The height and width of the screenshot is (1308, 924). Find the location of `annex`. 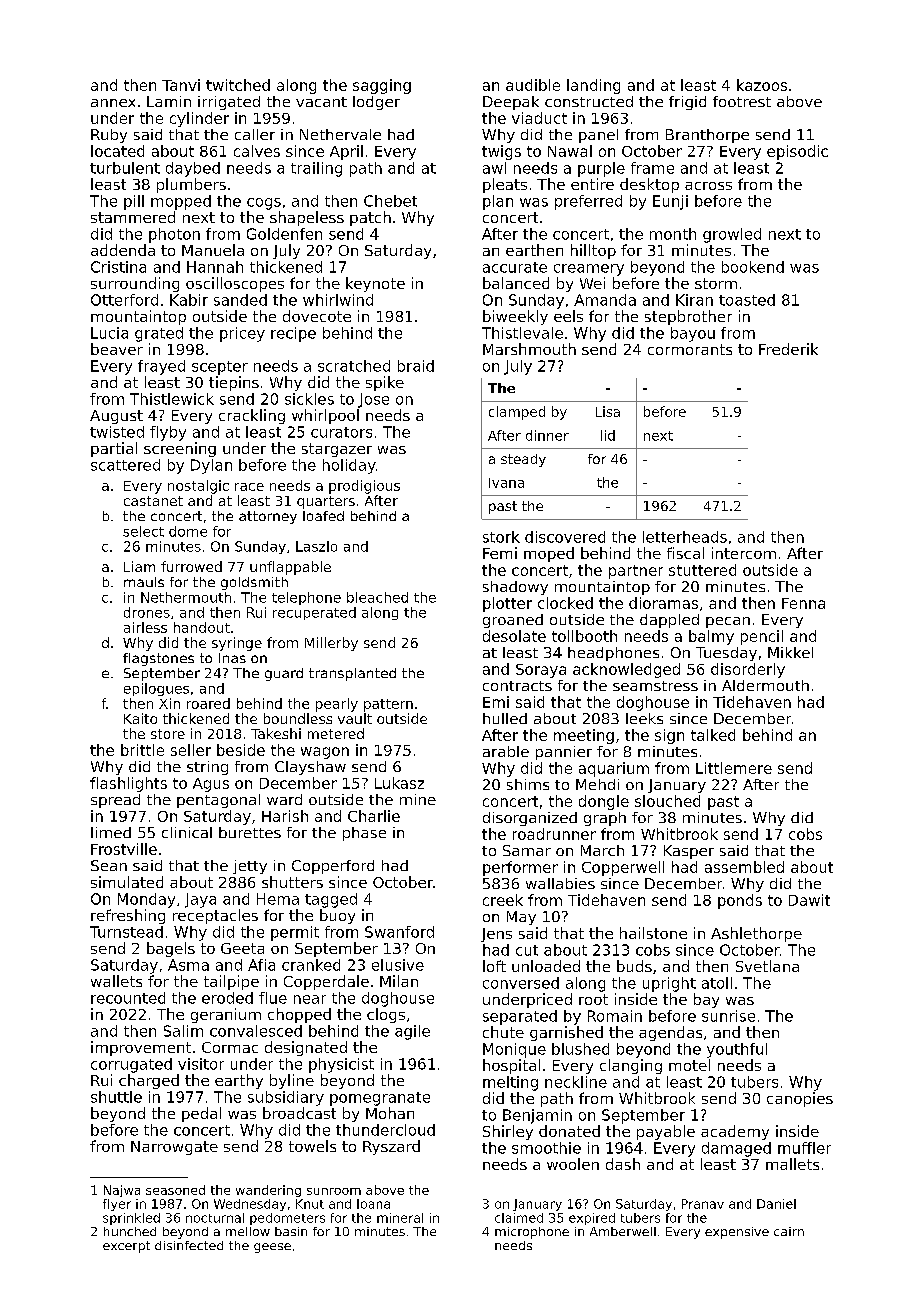

annex is located at coordinates (113, 103).
